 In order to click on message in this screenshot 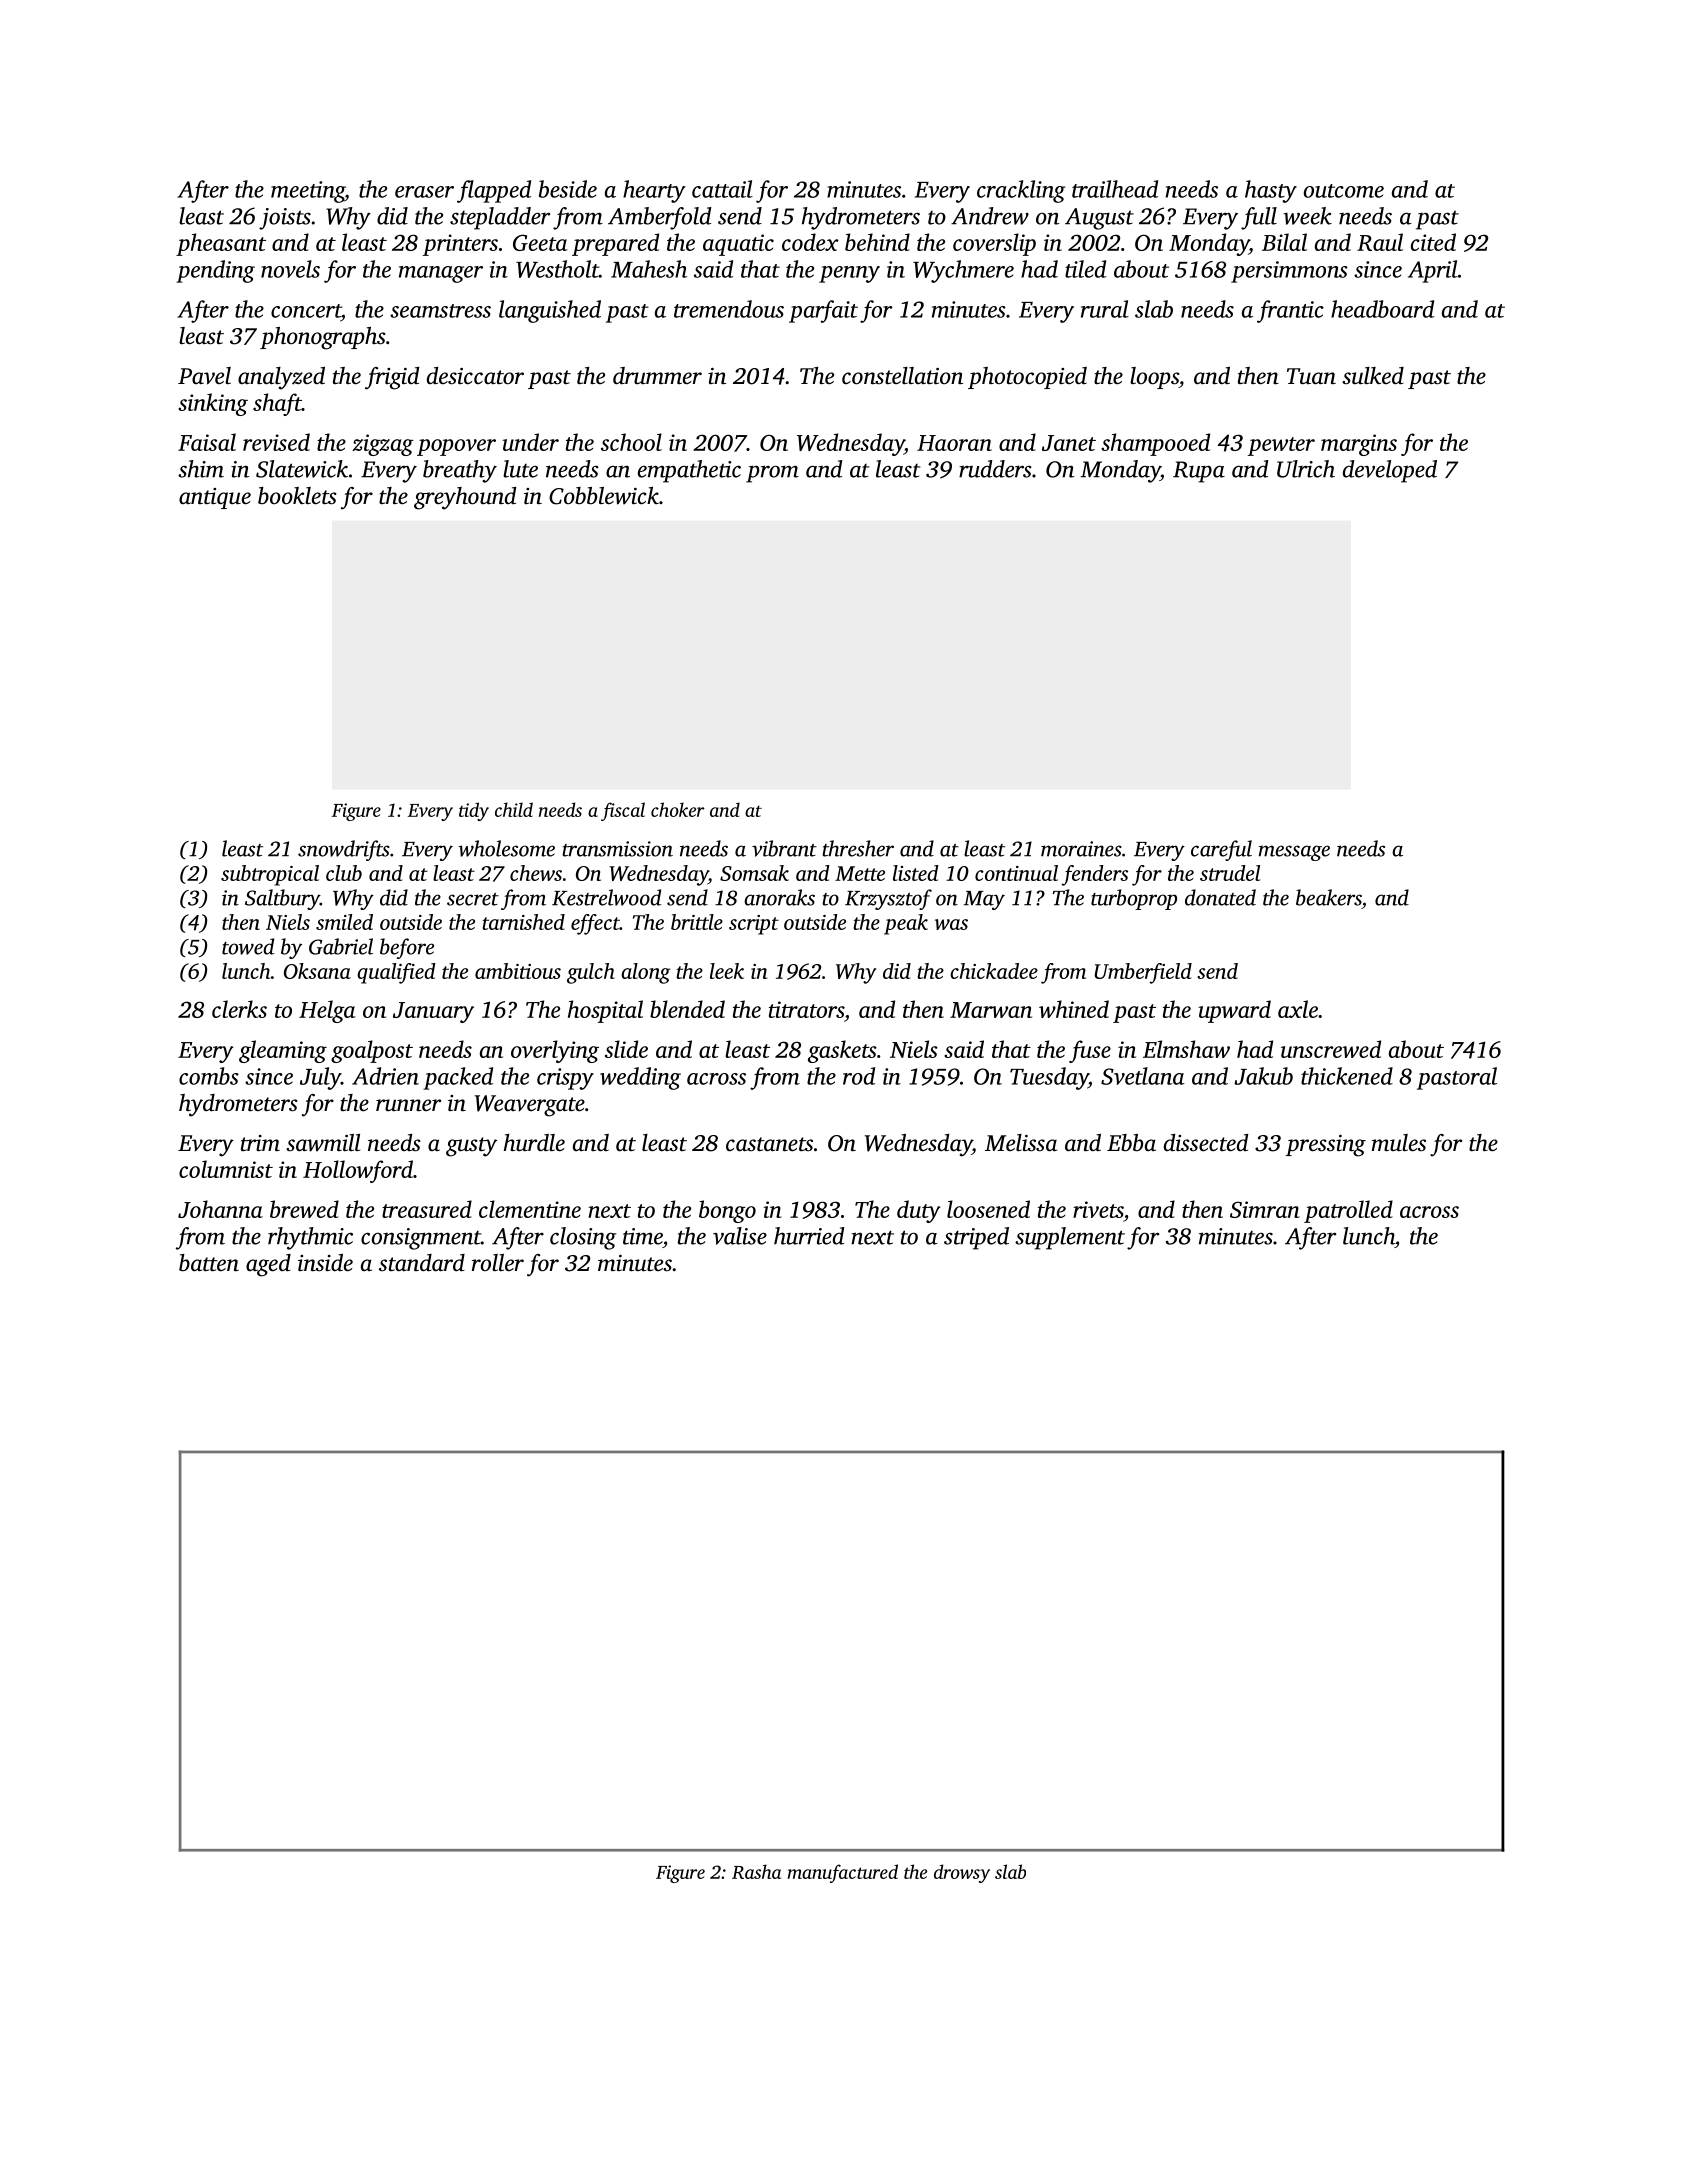, I will do `click(1294, 853)`.
